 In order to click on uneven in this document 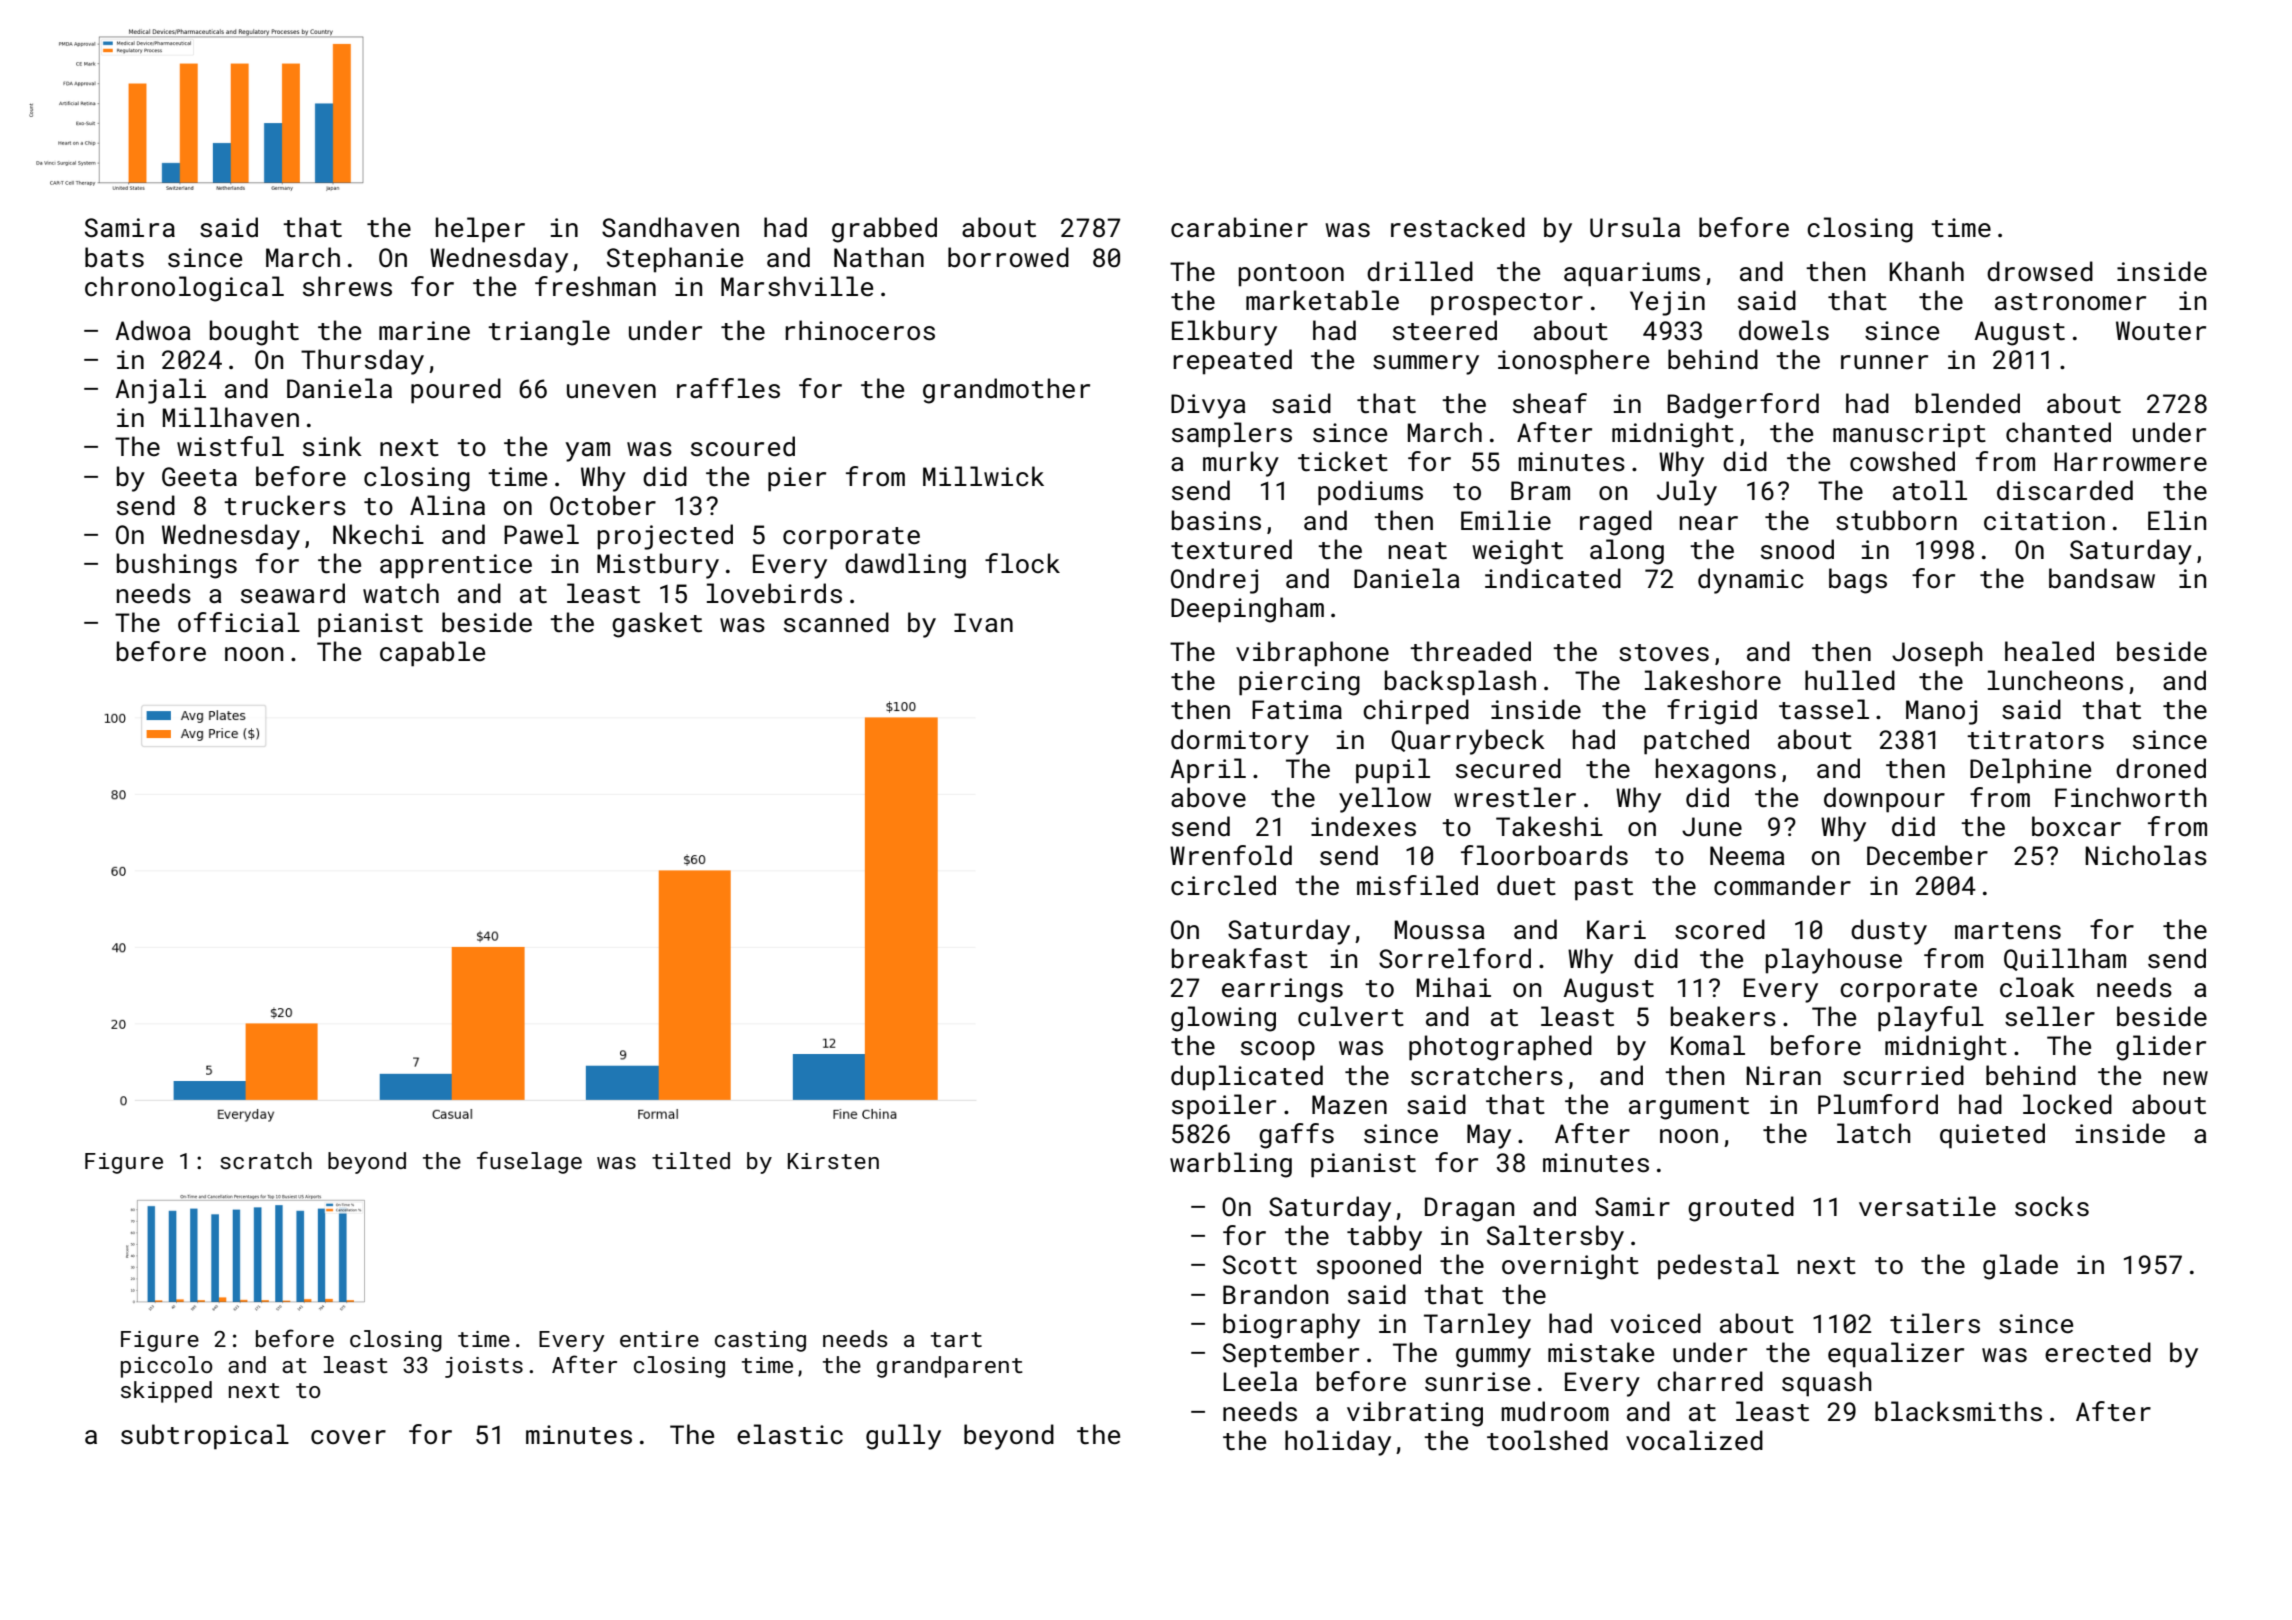, I will do `click(611, 391)`.
